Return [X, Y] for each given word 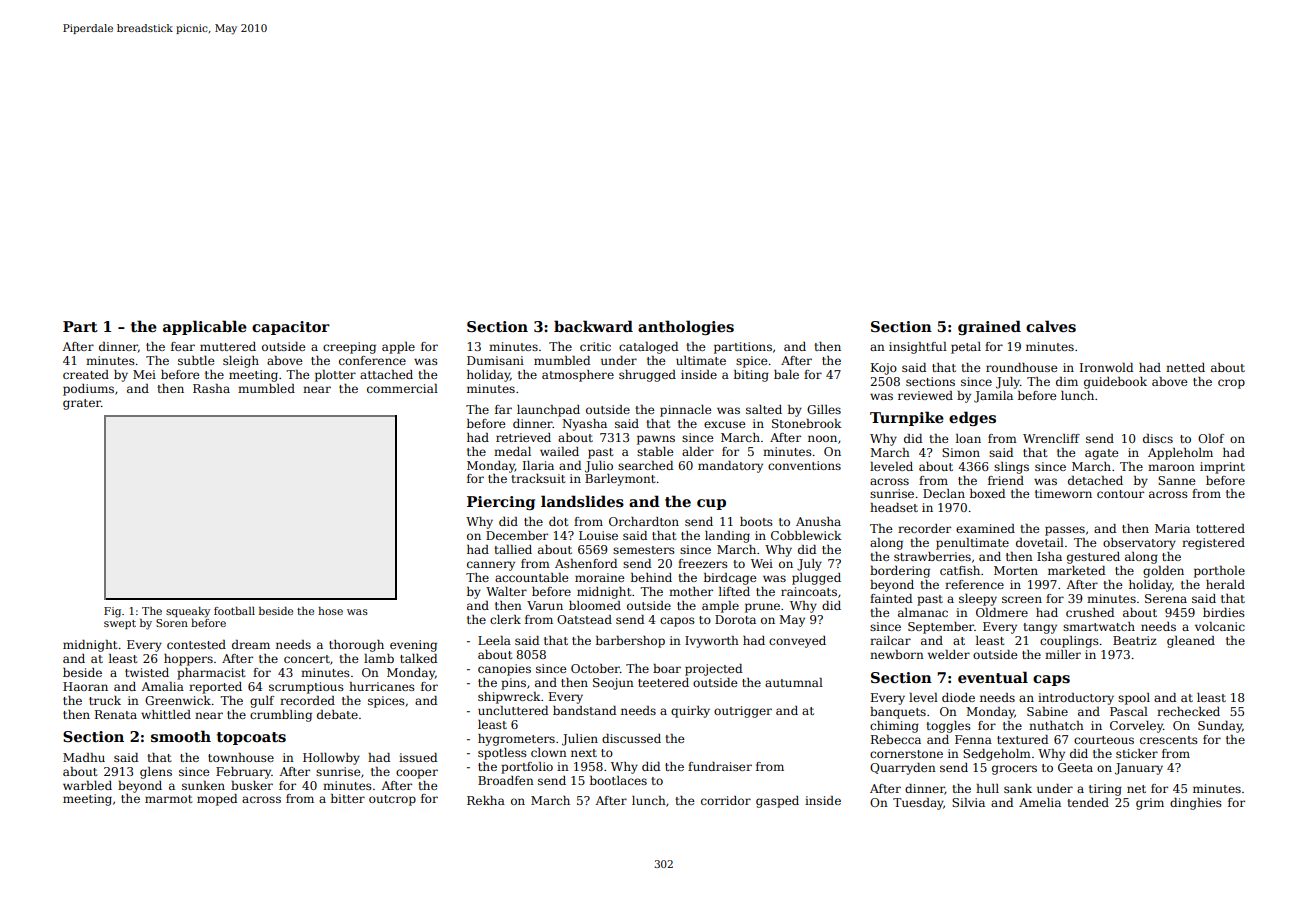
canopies [504, 670]
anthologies [686, 327]
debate [337, 714]
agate [1101, 454]
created [86, 374]
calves [1051, 326]
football [234, 611]
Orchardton [644, 521]
